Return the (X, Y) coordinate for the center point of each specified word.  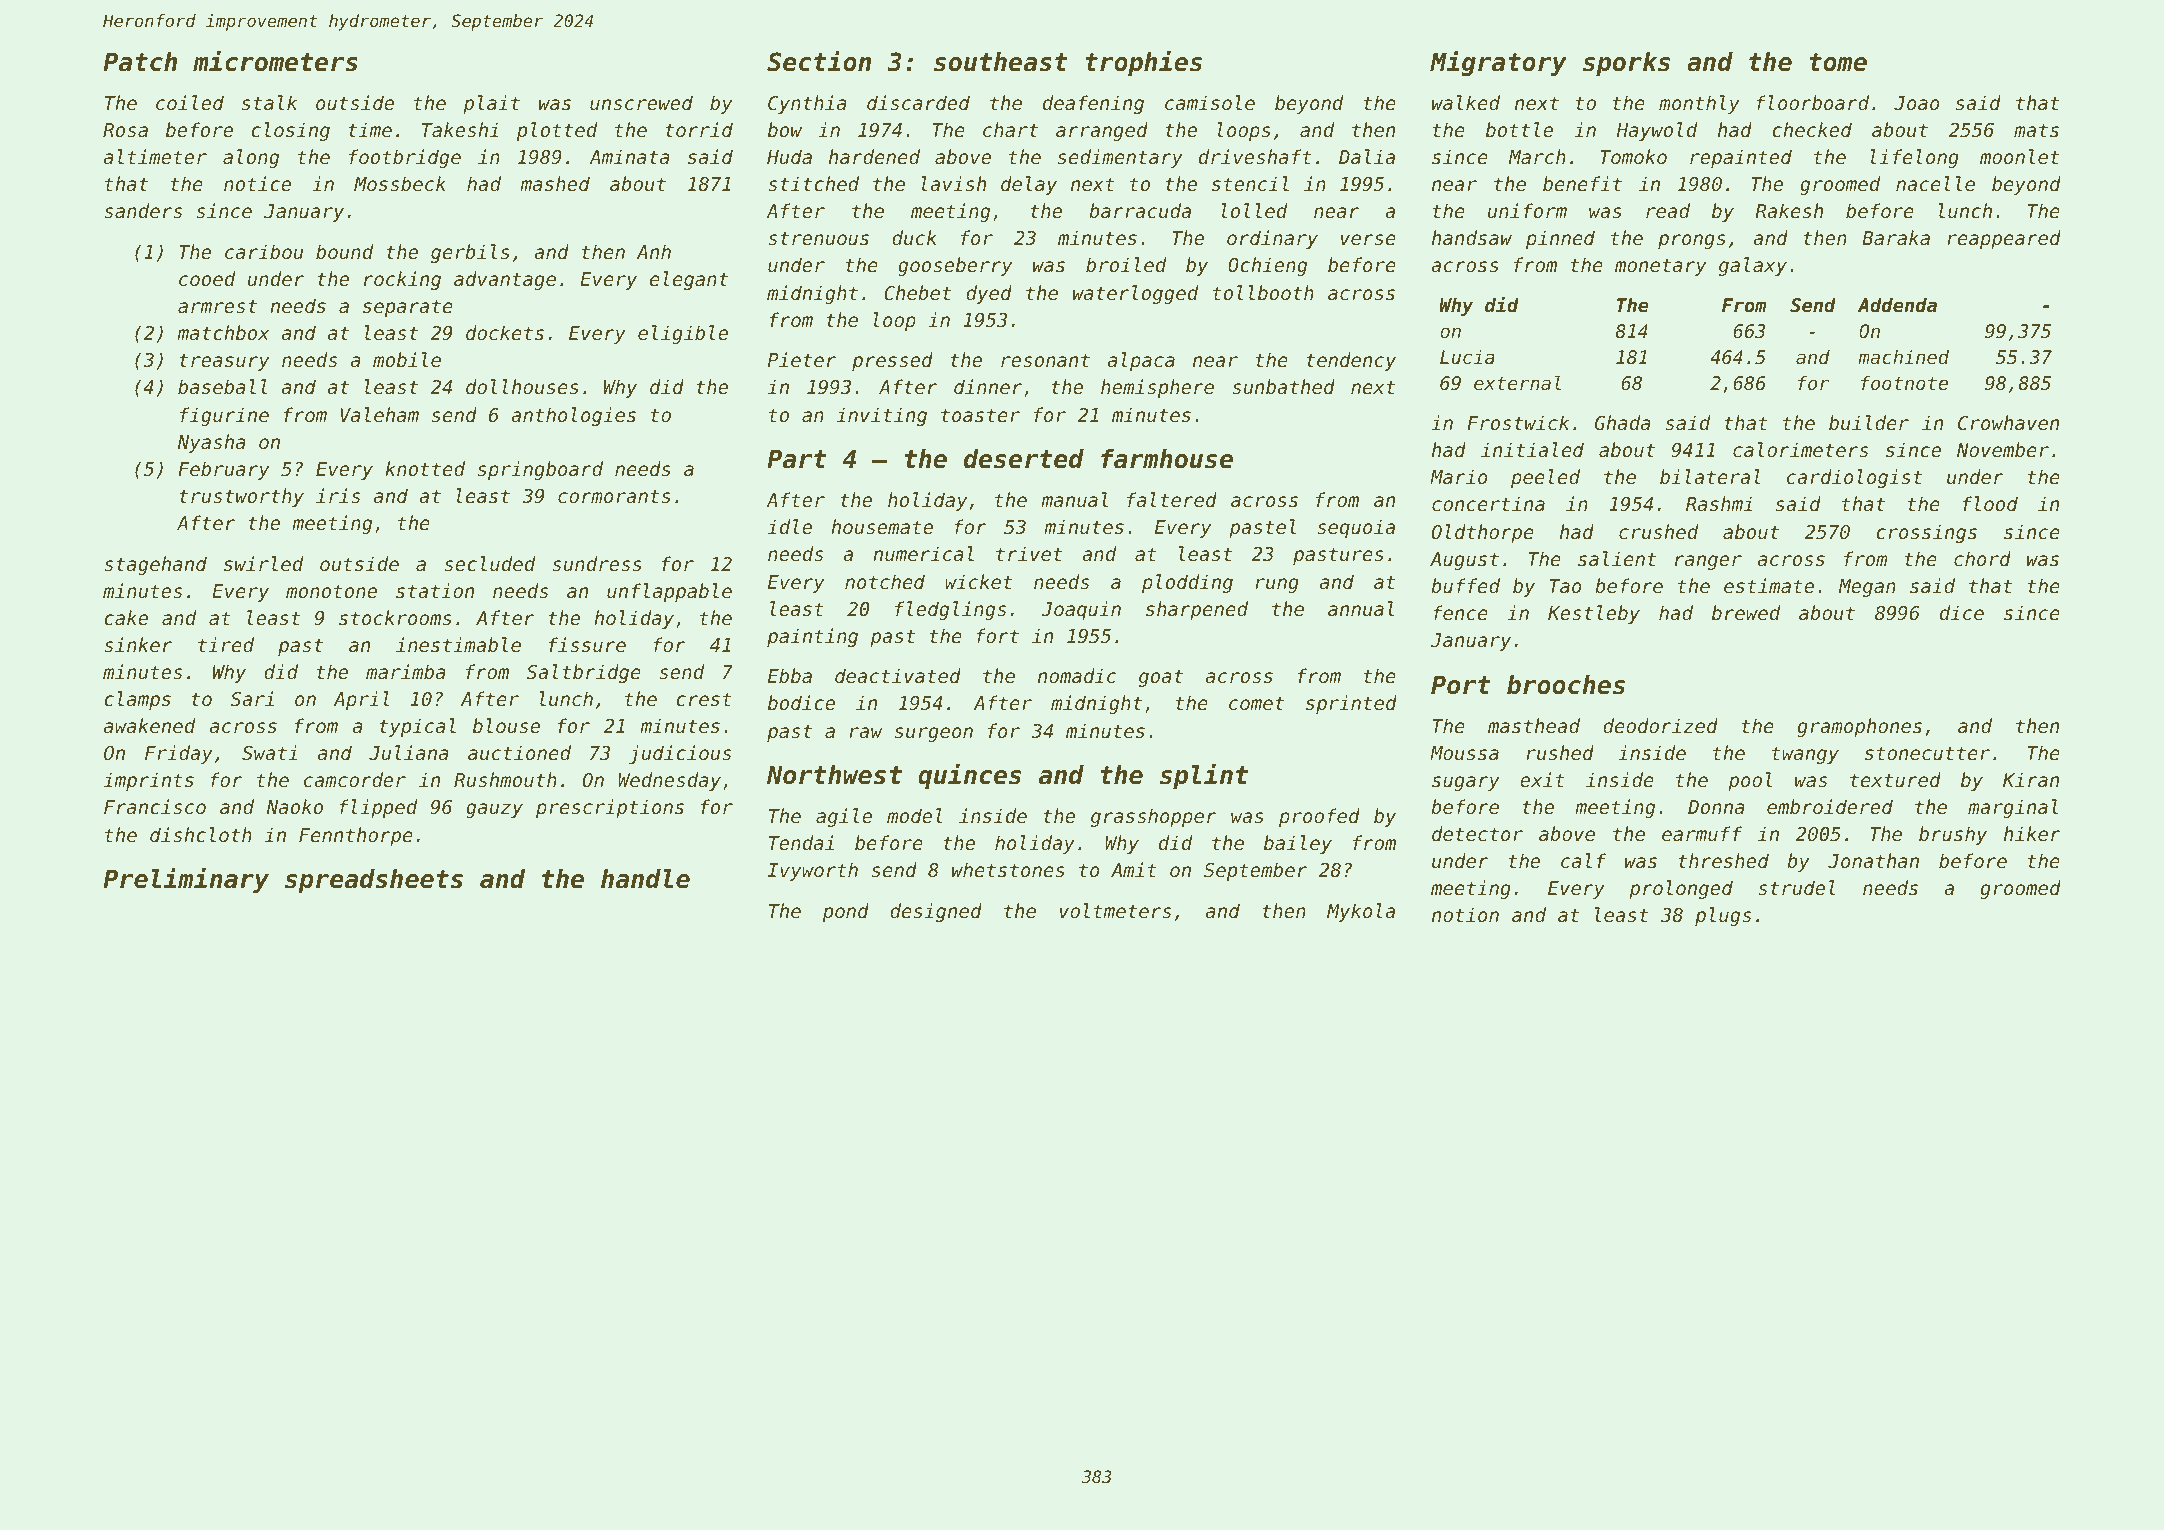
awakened (149, 725)
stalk (269, 102)
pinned (1560, 239)
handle (645, 879)
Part (797, 459)
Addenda (1897, 305)
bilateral (1710, 476)
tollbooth (1263, 292)
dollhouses (522, 386)
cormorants (614, 496)
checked (1812, 129)
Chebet (918, 293)
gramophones (1859, 727)
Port (1461, 685)
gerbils (470, 253)
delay (1029, 185)
